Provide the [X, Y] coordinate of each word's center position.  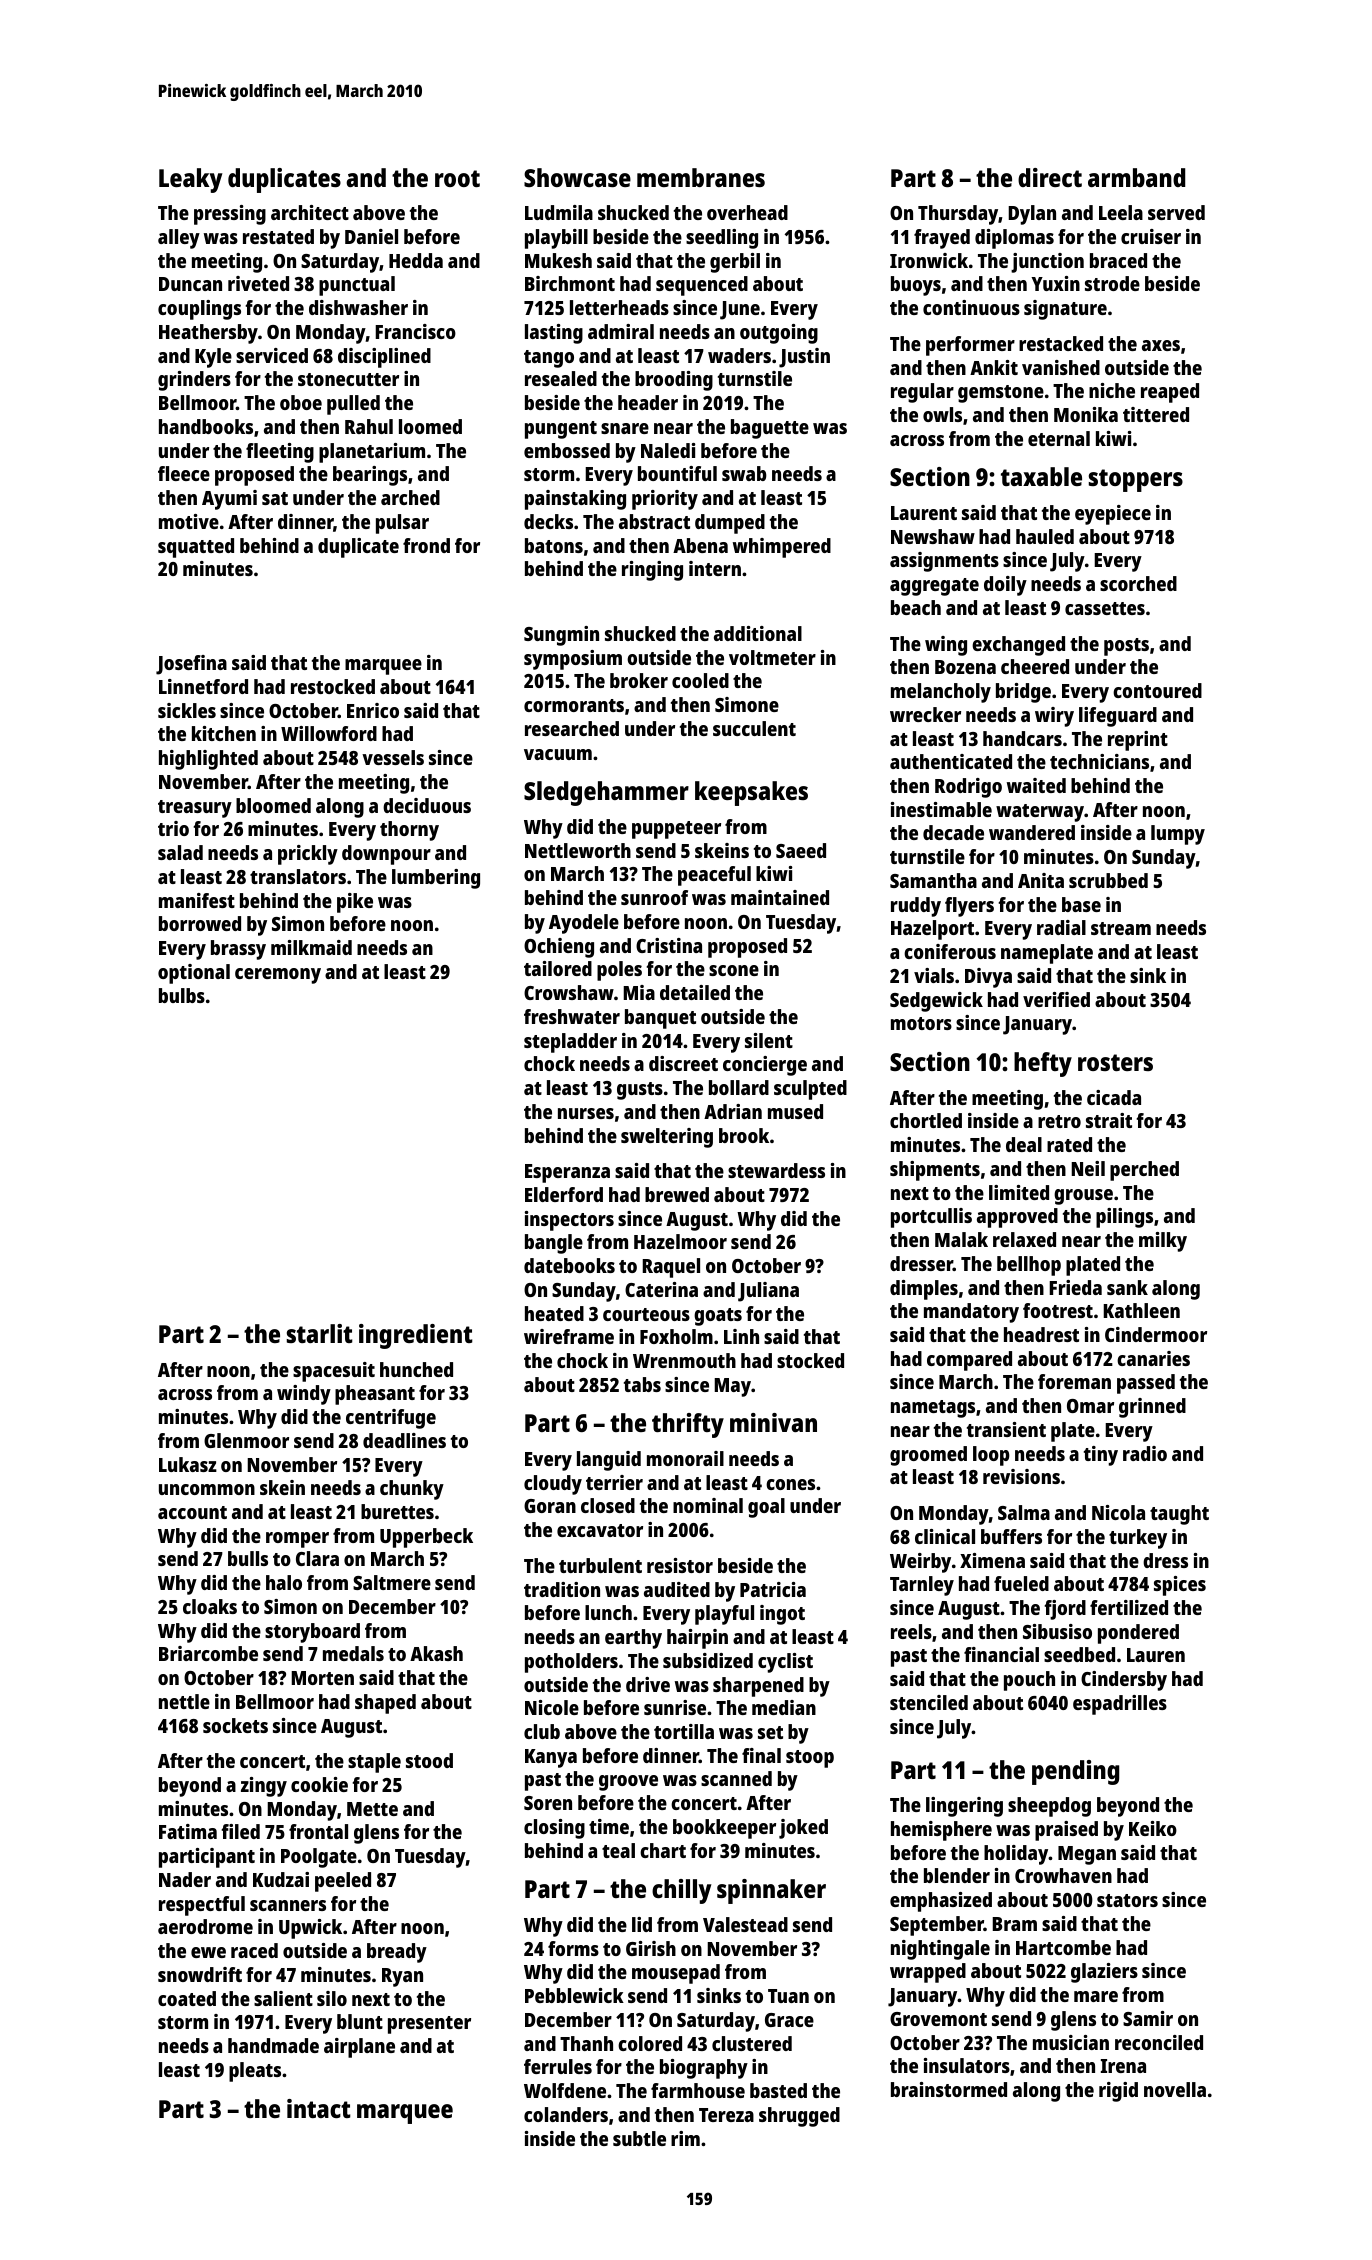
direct [1050, 177]
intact [319, 2108]
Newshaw [933, 536]
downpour [386, 855]
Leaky [191, 180]
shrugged [799, 2117]
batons [554, 545]
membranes [701, 177]
